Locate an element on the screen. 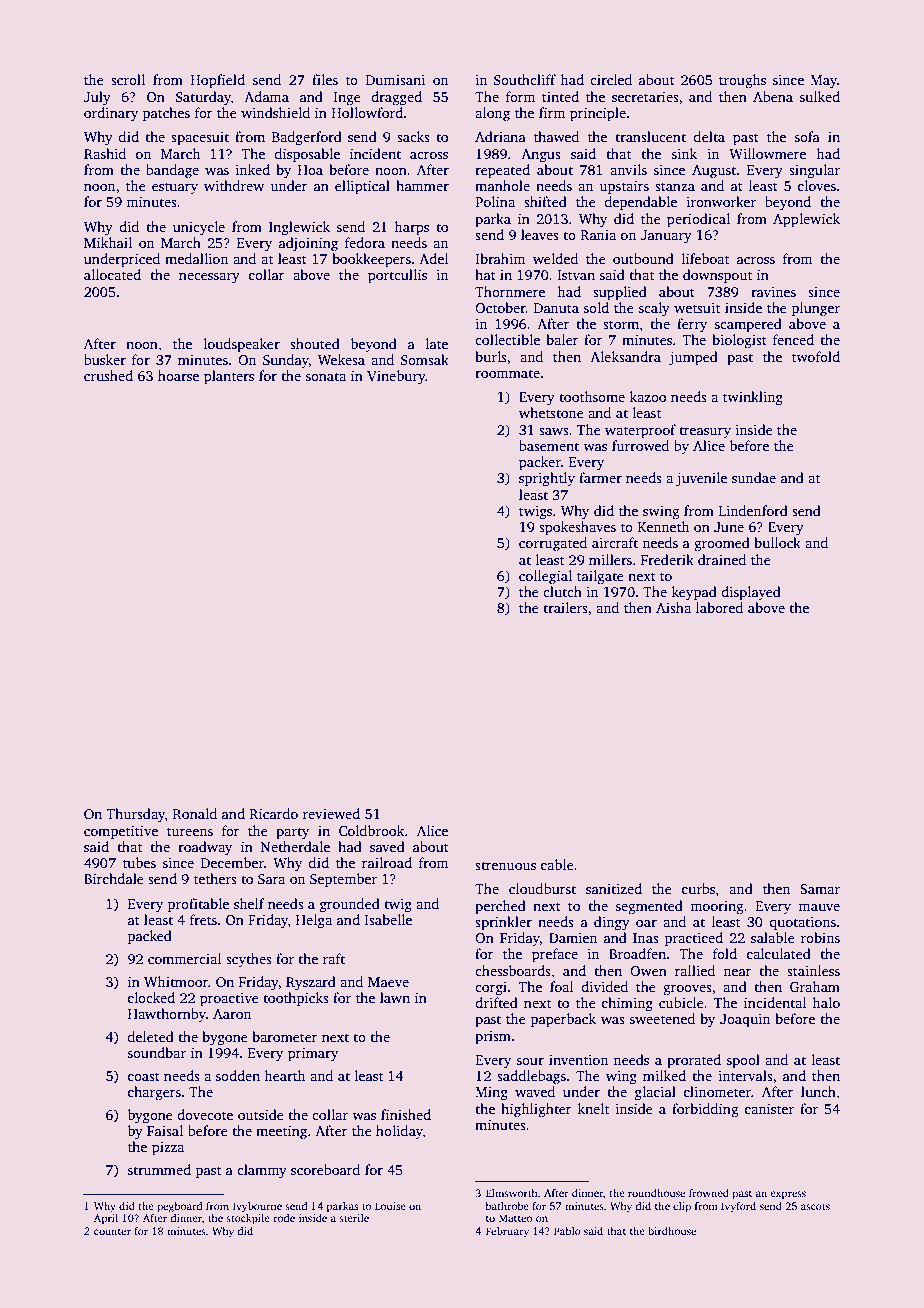 The image size is (924, 1308). Samar is located at coordinates (820, 889).
